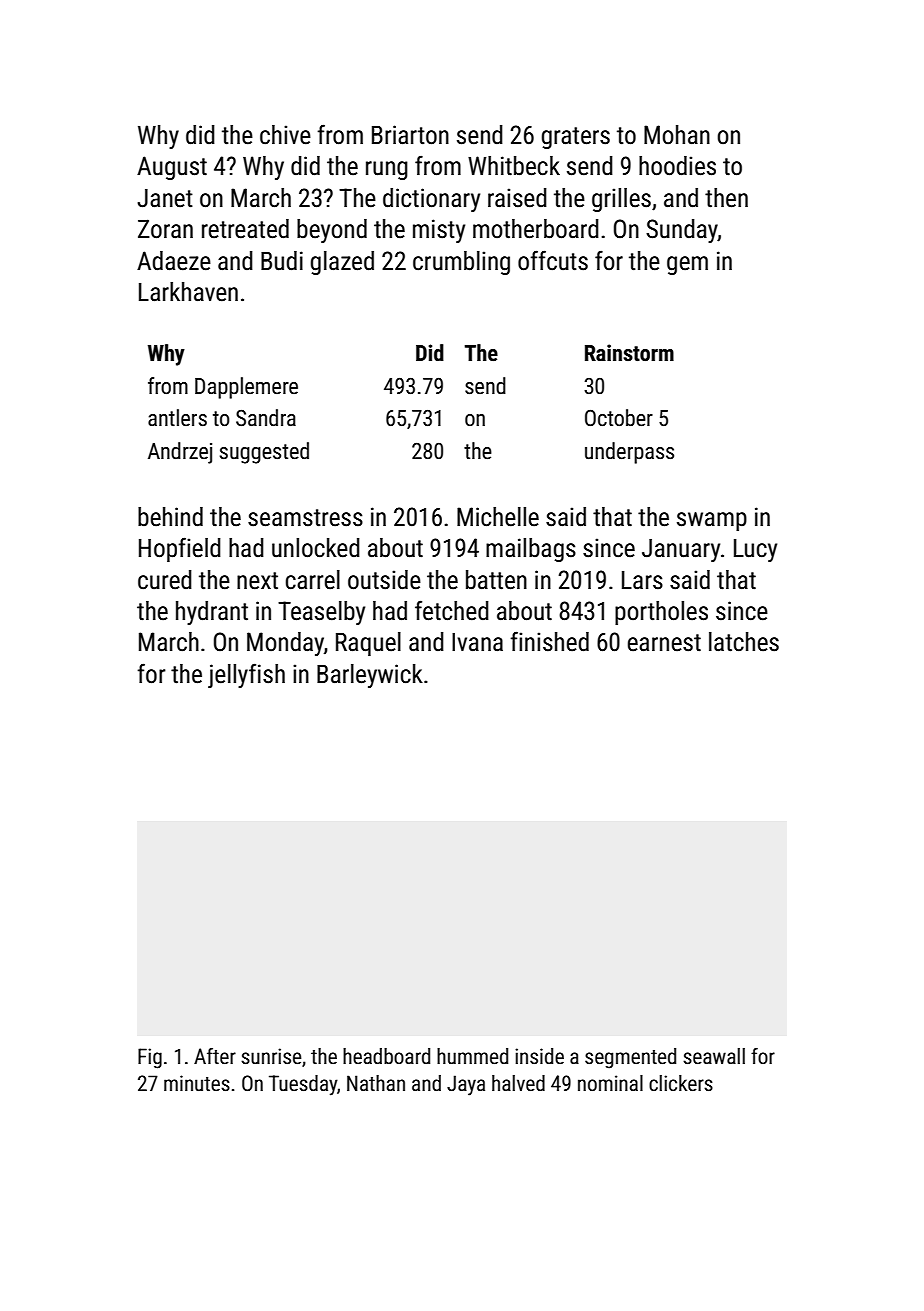  Describe the element at coordinates (370, 676) in the screenshot. I see `Barleywick` at that location.
